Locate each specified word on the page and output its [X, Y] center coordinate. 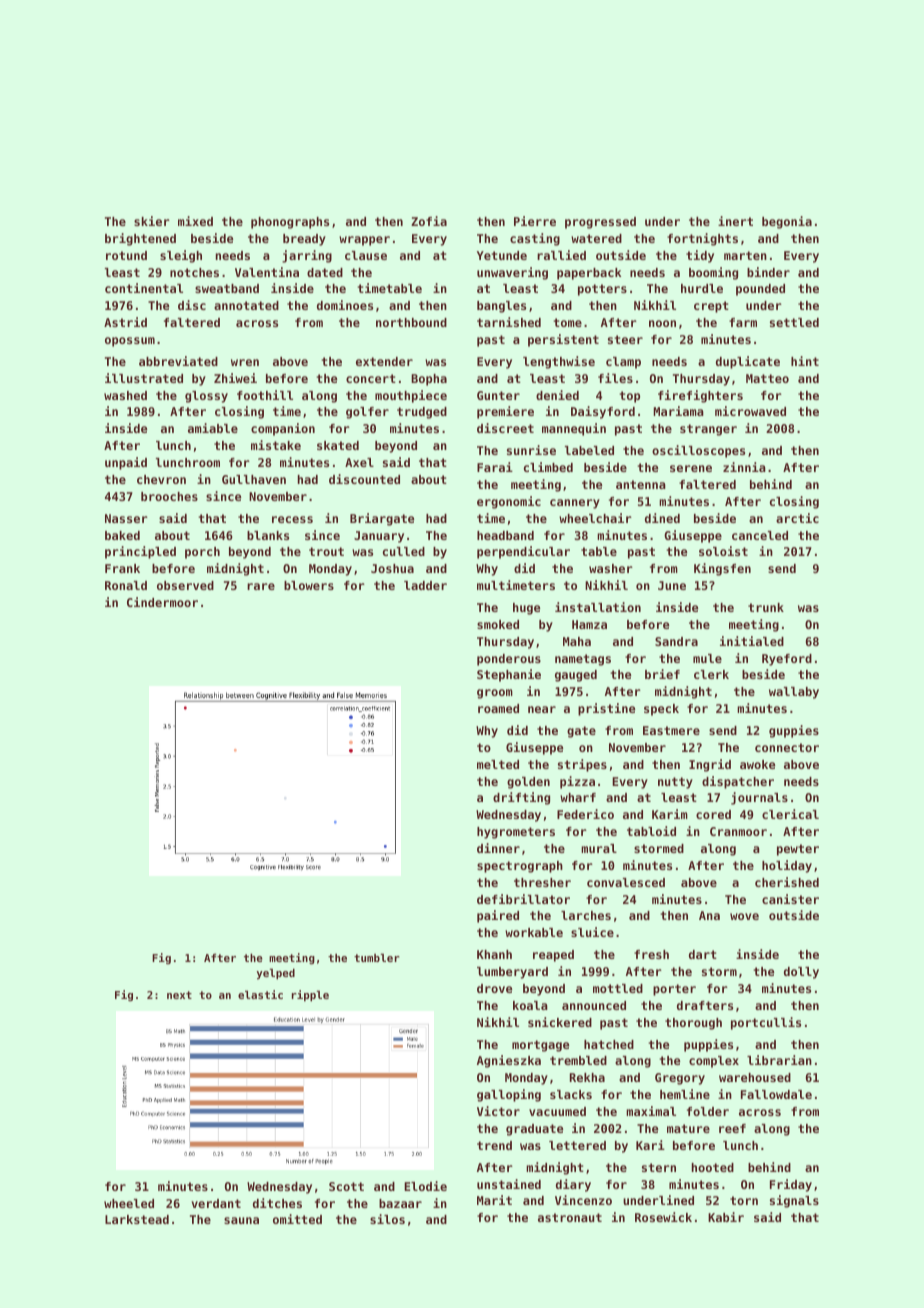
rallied [561, 255]
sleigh [181, 256]
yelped [276, 974]
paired [498, 916]
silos [387, 1219]
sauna [241, 1220]
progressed [600, 223]
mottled [618, 988]
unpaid [126, 463]
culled [404, 551]
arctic [797, 518]
